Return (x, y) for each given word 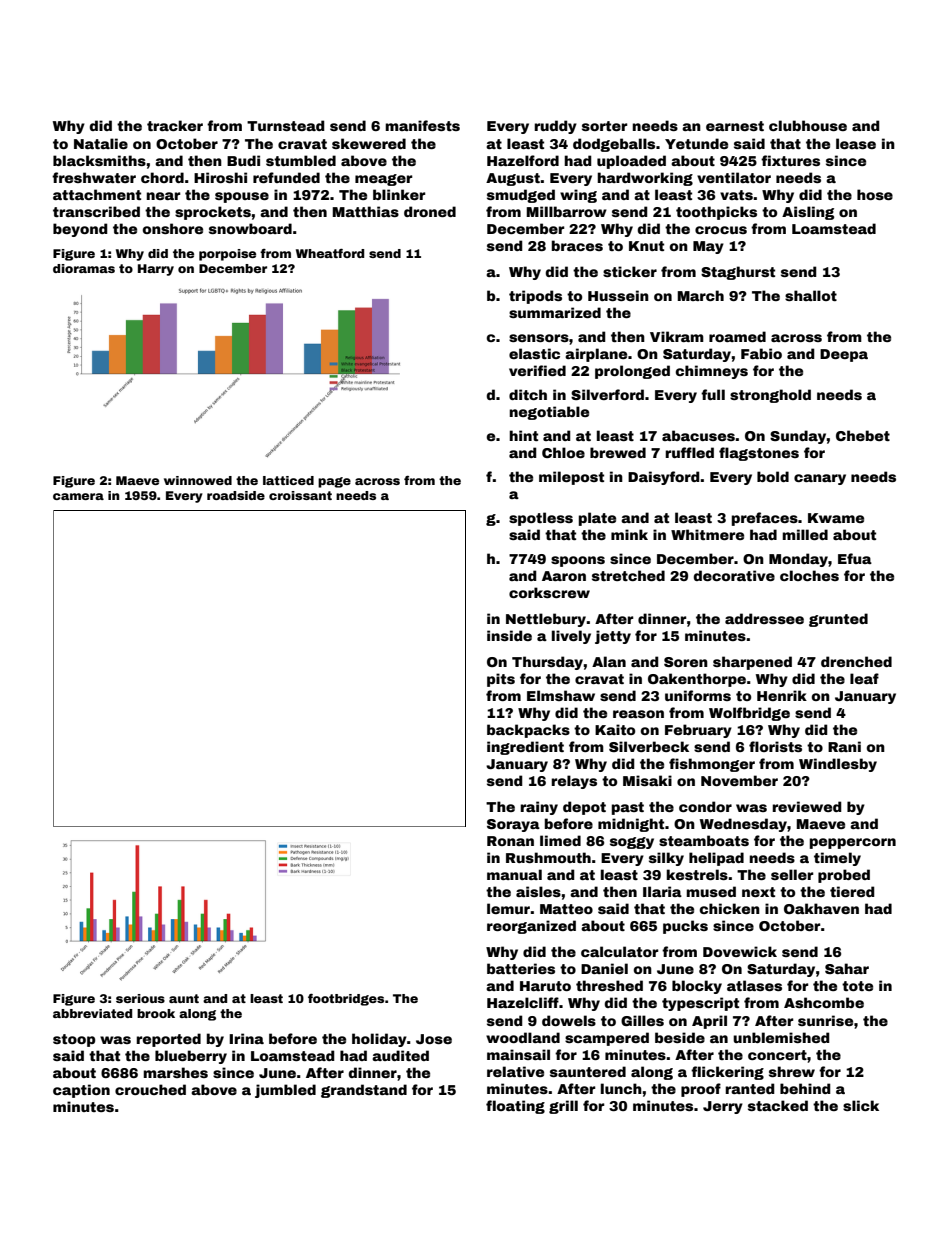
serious (140, 998)
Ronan (510, 841)
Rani (844, 746)
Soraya (513, 825)
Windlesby (838, 765)
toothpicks (716, 213)
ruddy (555, 127)
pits (501, 680)
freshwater (94, 177)
